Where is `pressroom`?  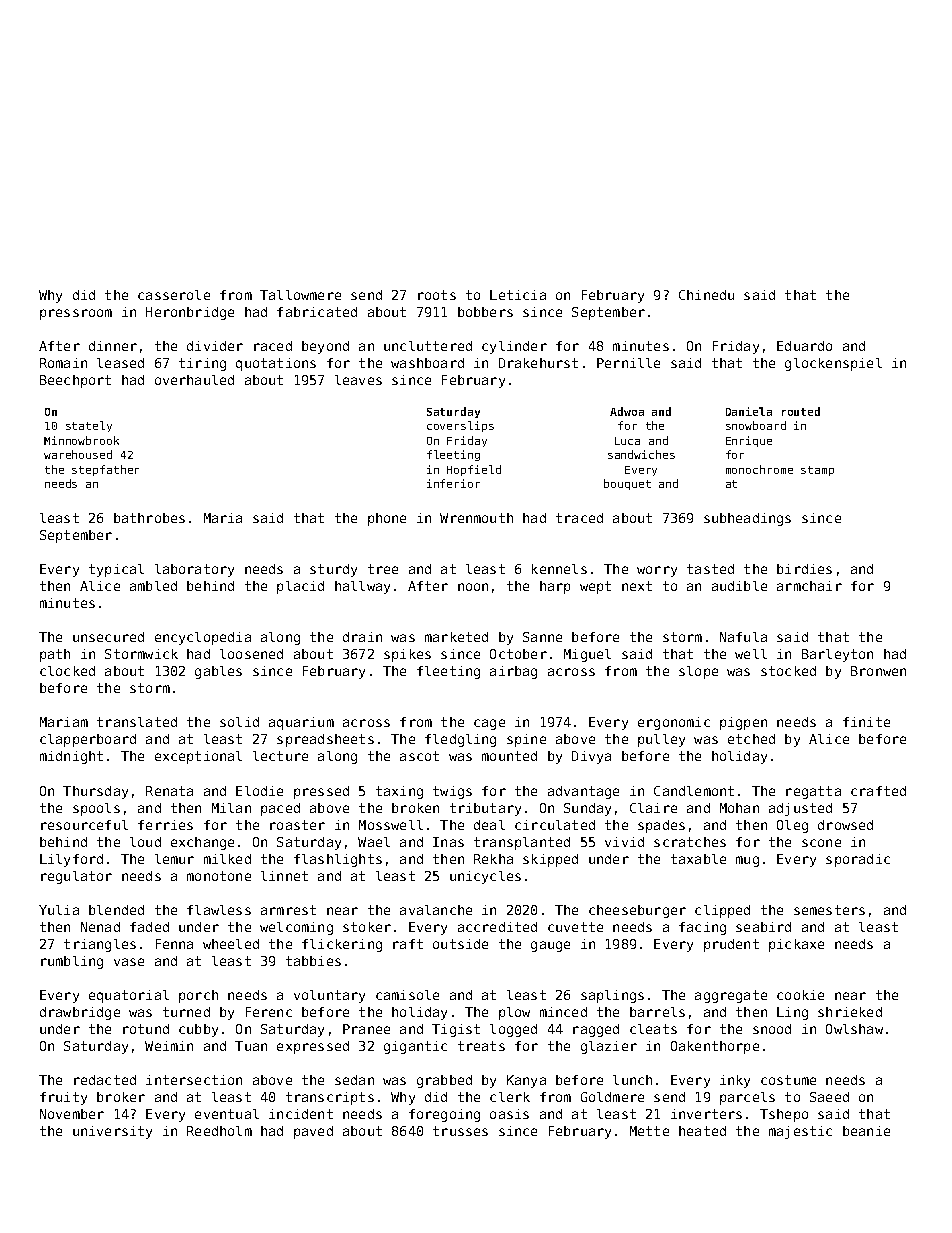 pressroom is located at coordinates (76, 314).
